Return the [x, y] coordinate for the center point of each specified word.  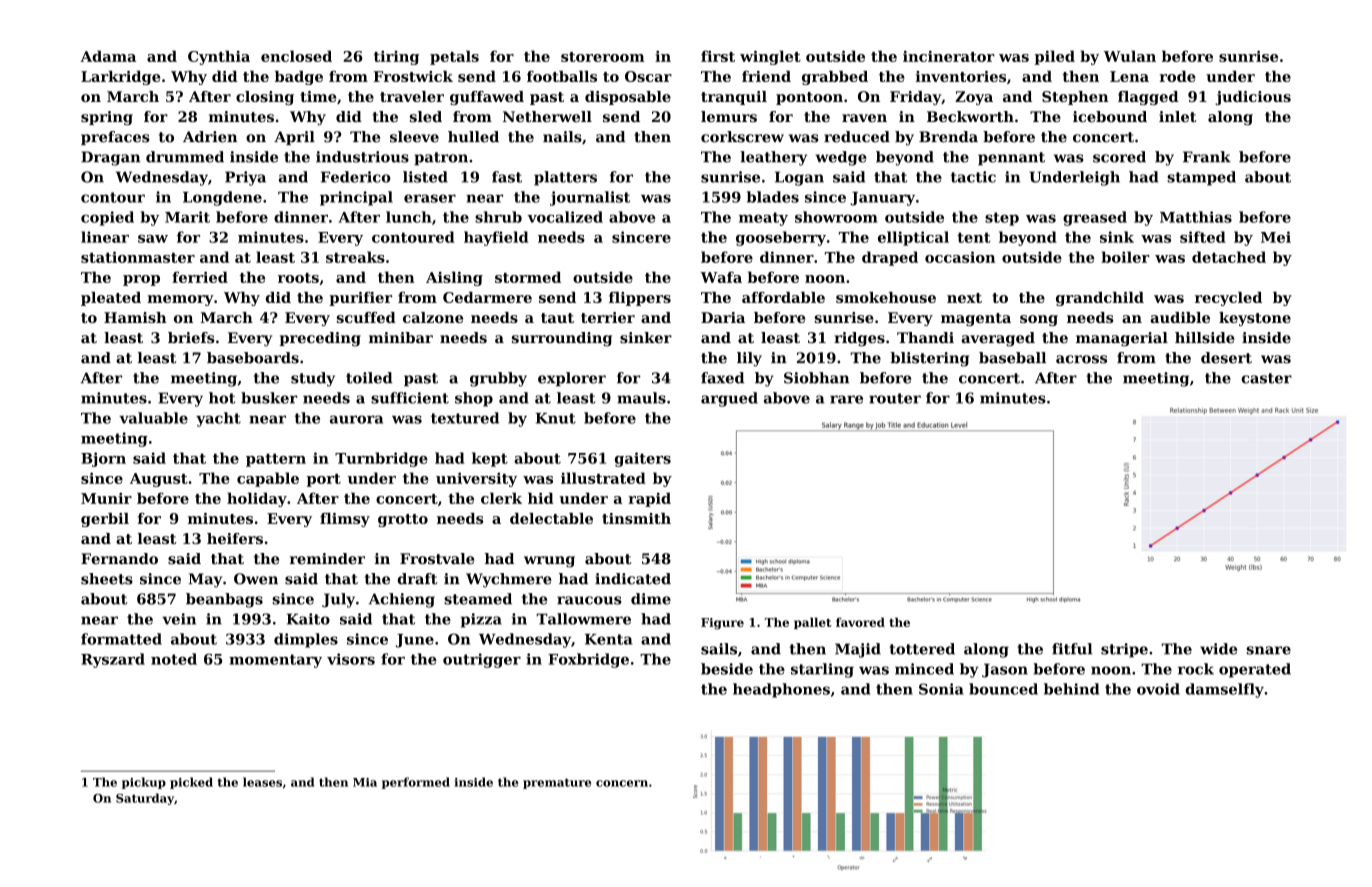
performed [416, 783]
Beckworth [970, 116]
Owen [256, 579]
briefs [191, 337]
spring [107, 118]
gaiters [643, 459]
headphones [781, 690]
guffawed [487, 98]
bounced [1003, 689]
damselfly [1225, 690]
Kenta [608, 639]
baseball [1012, 358]
